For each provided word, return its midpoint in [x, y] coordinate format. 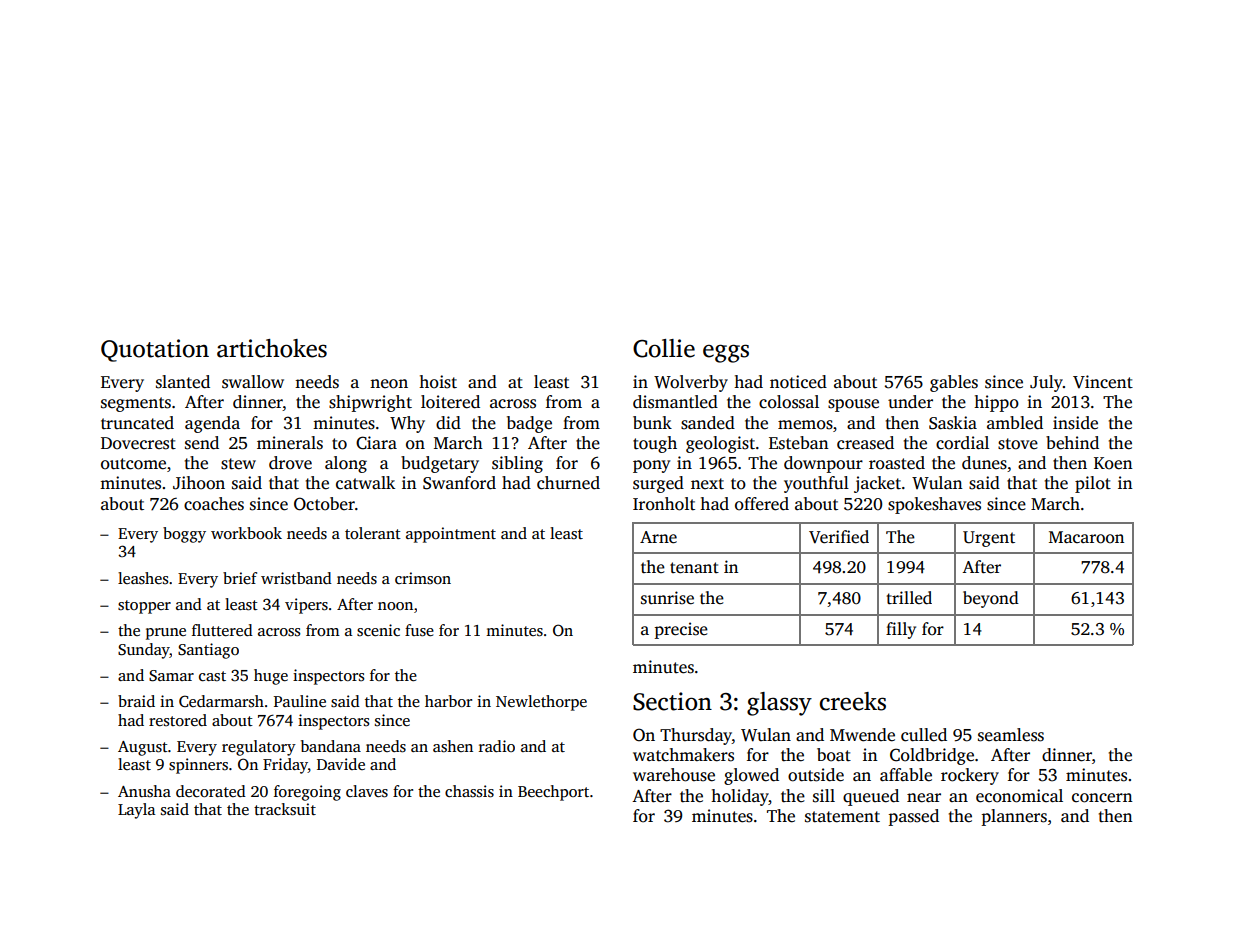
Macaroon [1086, 537]
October [324, 504]
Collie [664, 348]
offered [762, 504]
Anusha [144, 791]
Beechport [553, 793]
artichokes [272, 348]
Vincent [1103, 382]
